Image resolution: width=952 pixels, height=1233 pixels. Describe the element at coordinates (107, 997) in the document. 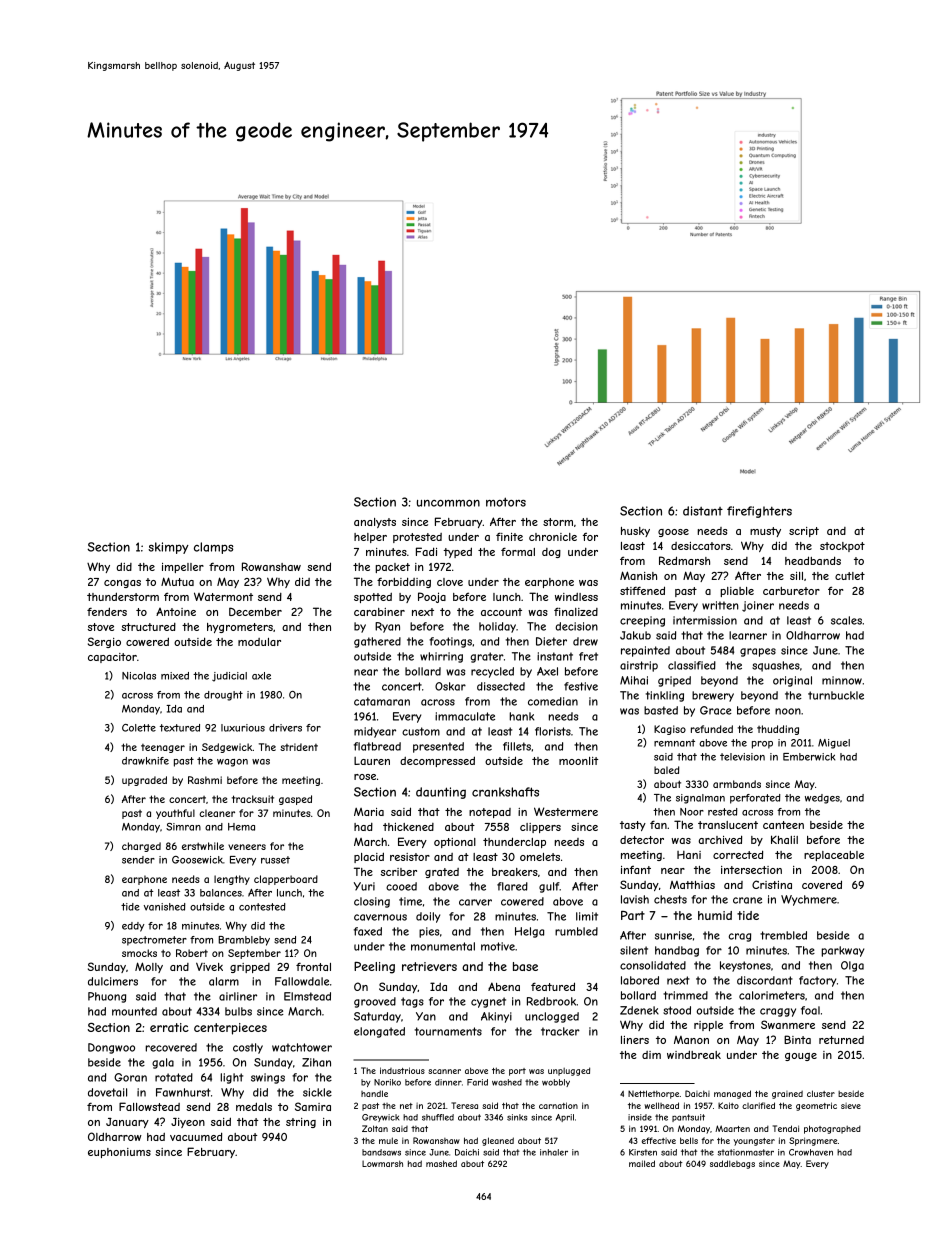

I see `Phuong` at that location.
